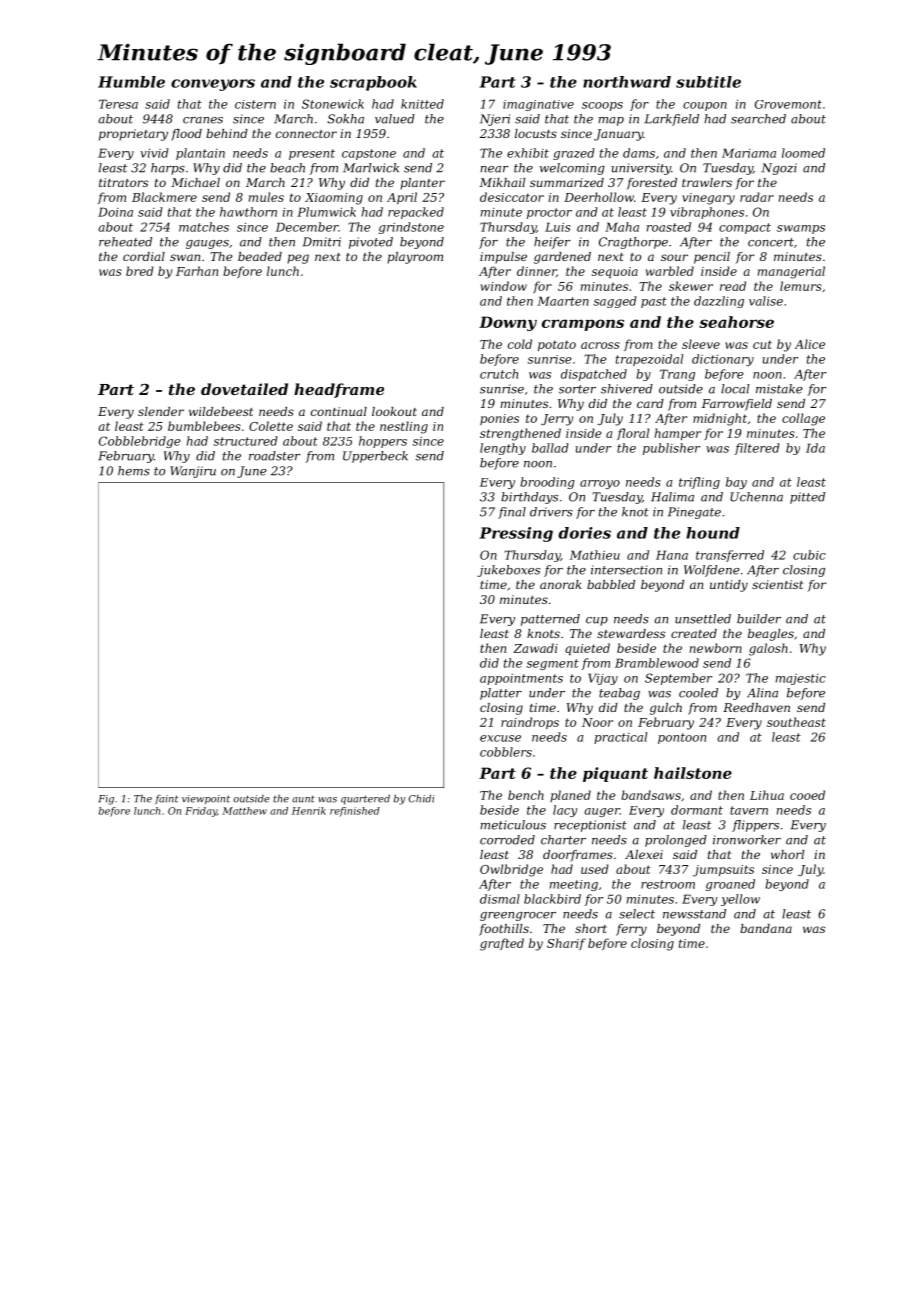  What do you see at coordinates (561, 584) in the image?
I see `anorak` at bounding box center [561, 584].
